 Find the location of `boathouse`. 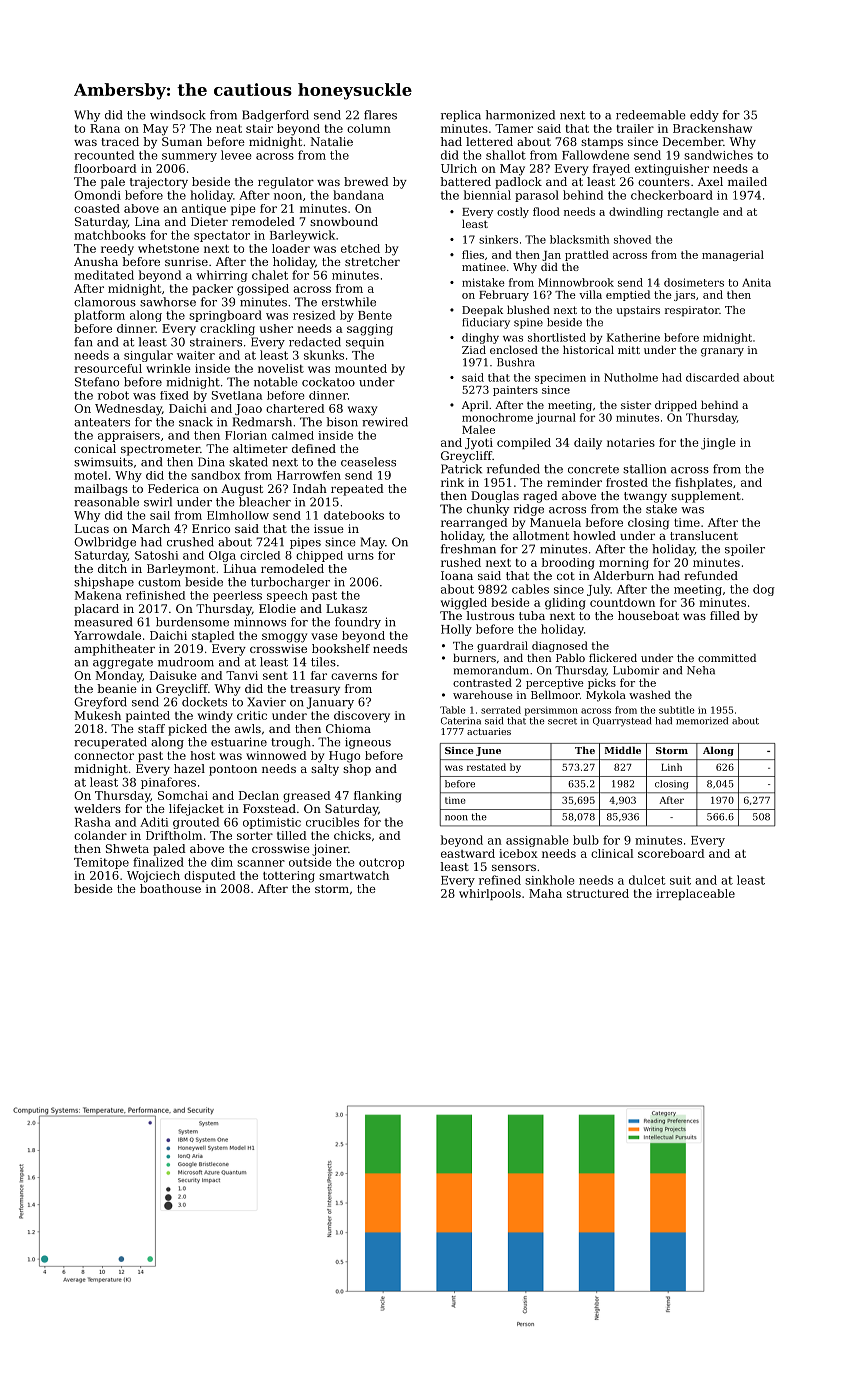

boathouse is located at coordinates (170, 888).
